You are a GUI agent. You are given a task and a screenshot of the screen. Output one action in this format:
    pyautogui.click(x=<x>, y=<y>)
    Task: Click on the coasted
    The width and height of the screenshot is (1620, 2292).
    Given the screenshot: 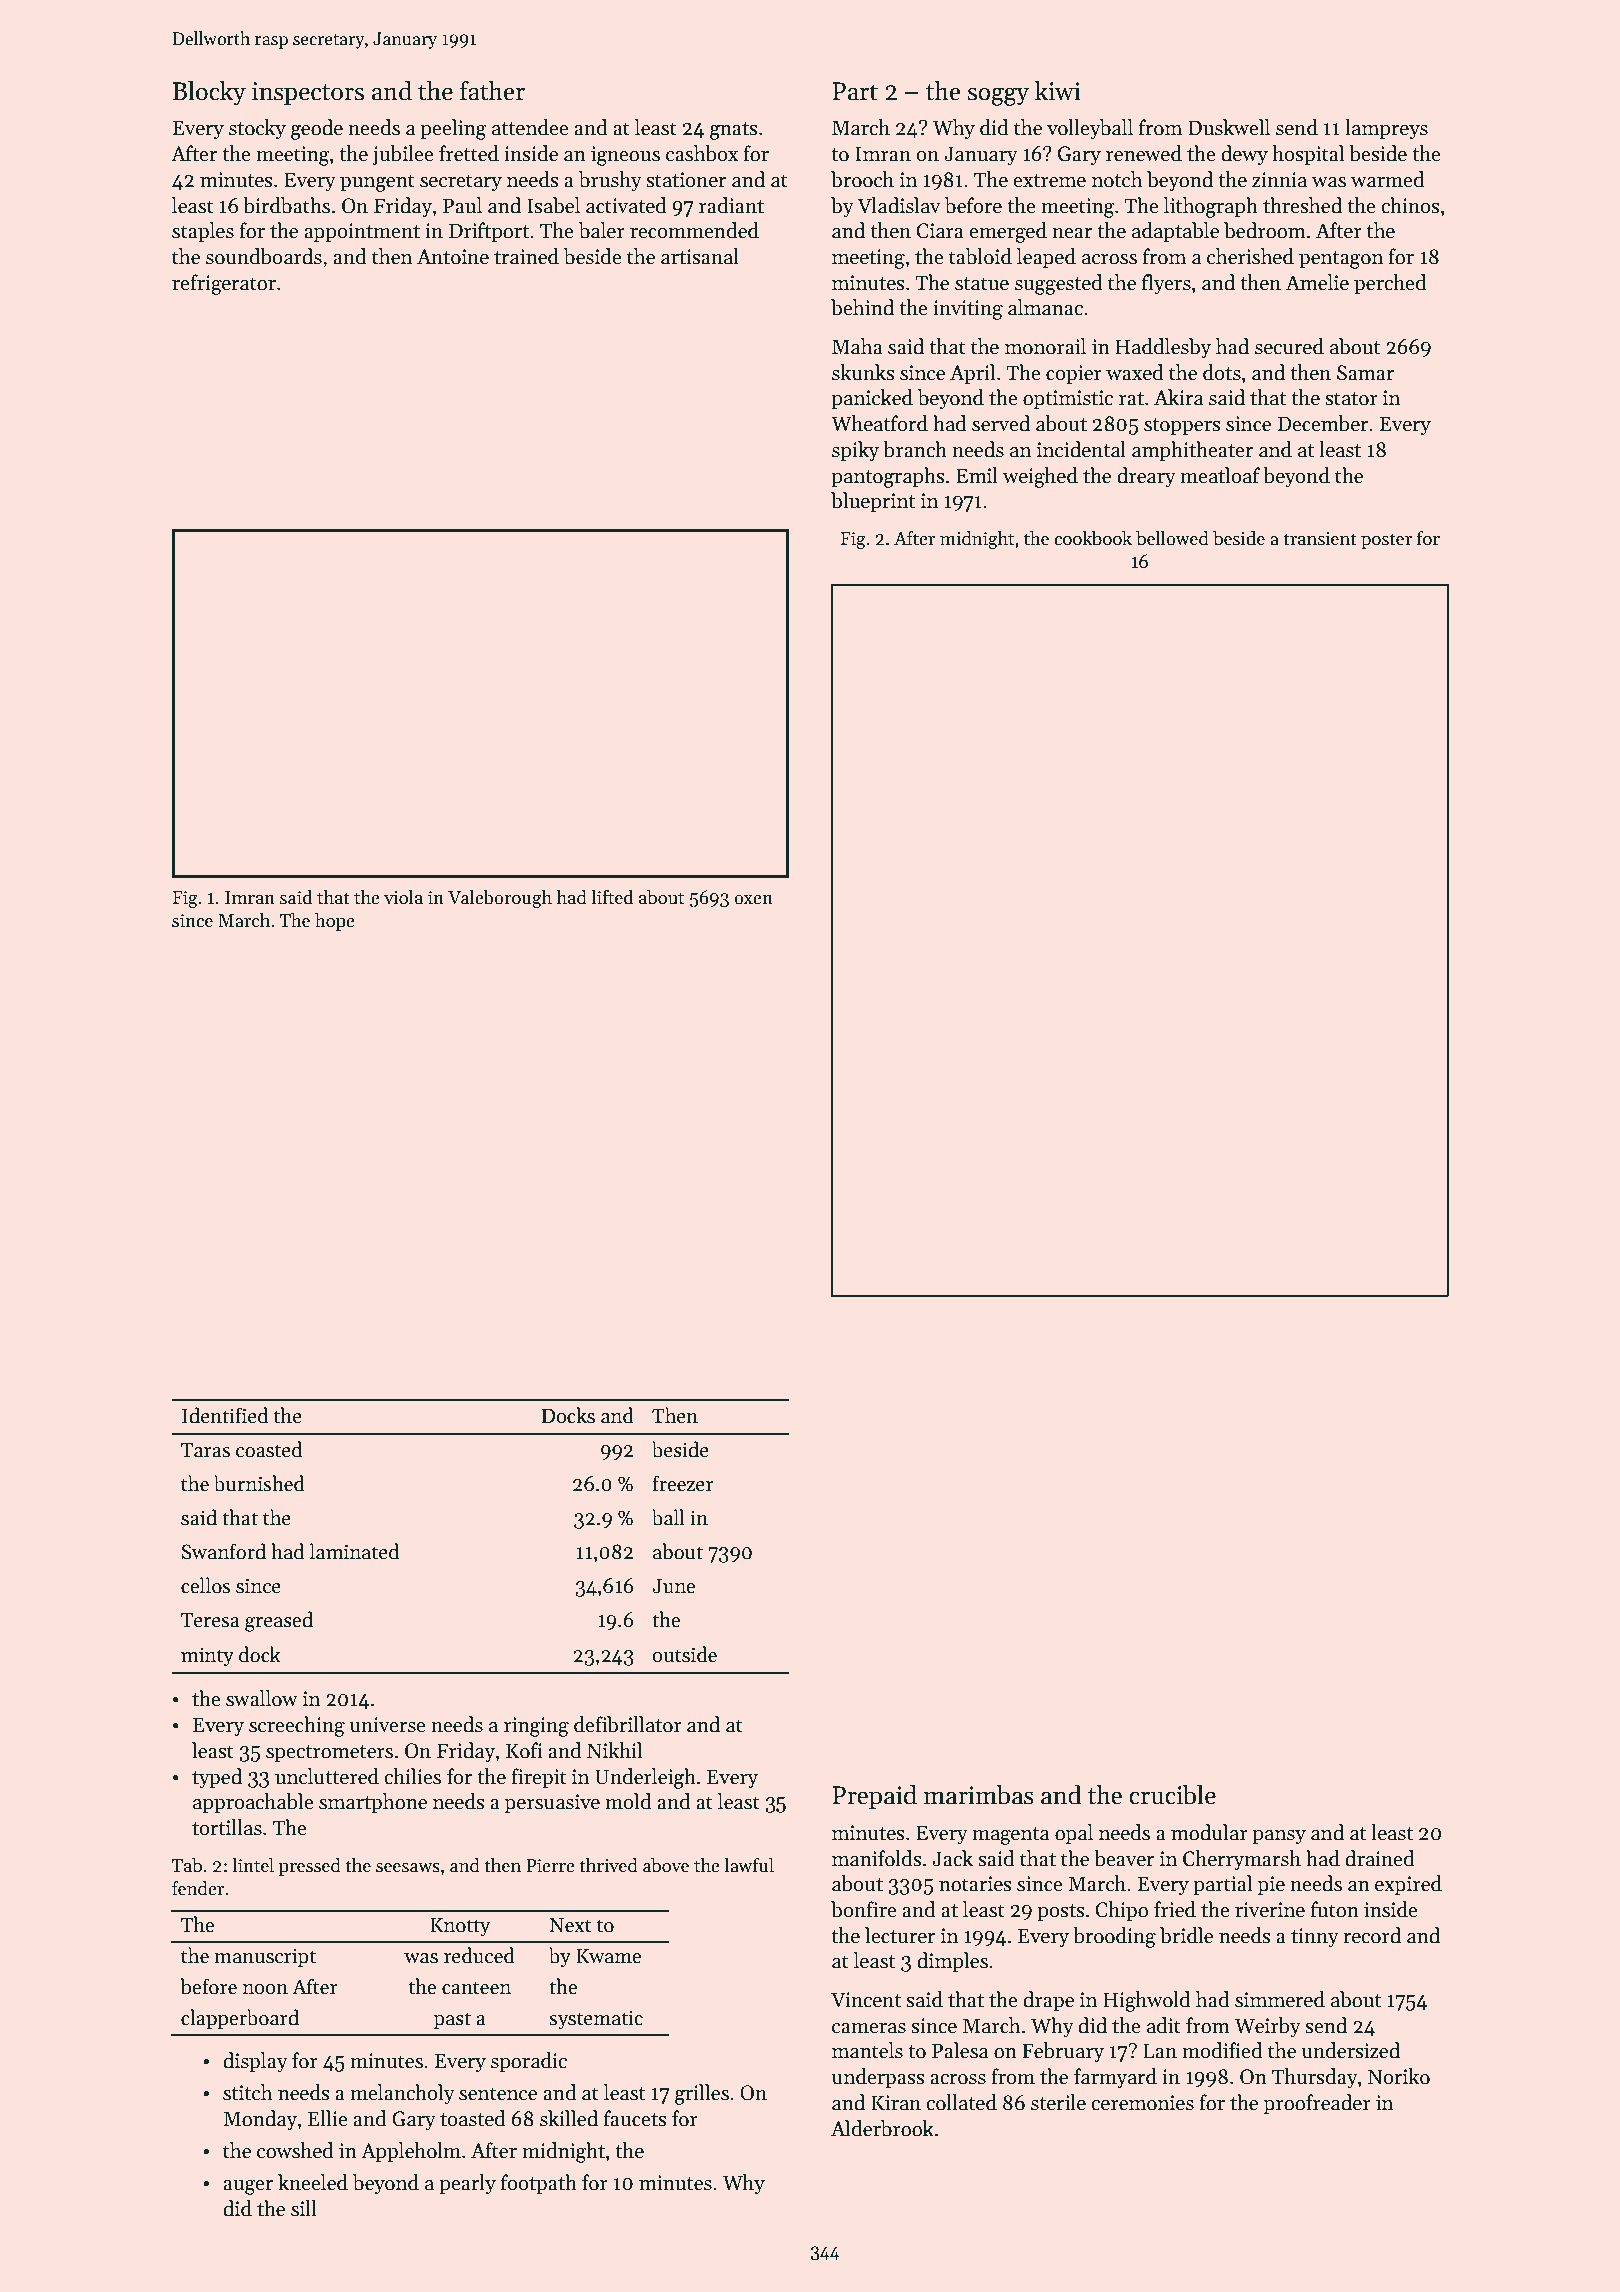 What is the action you would take?
    pyautogui.click(x=269, y=1449)
